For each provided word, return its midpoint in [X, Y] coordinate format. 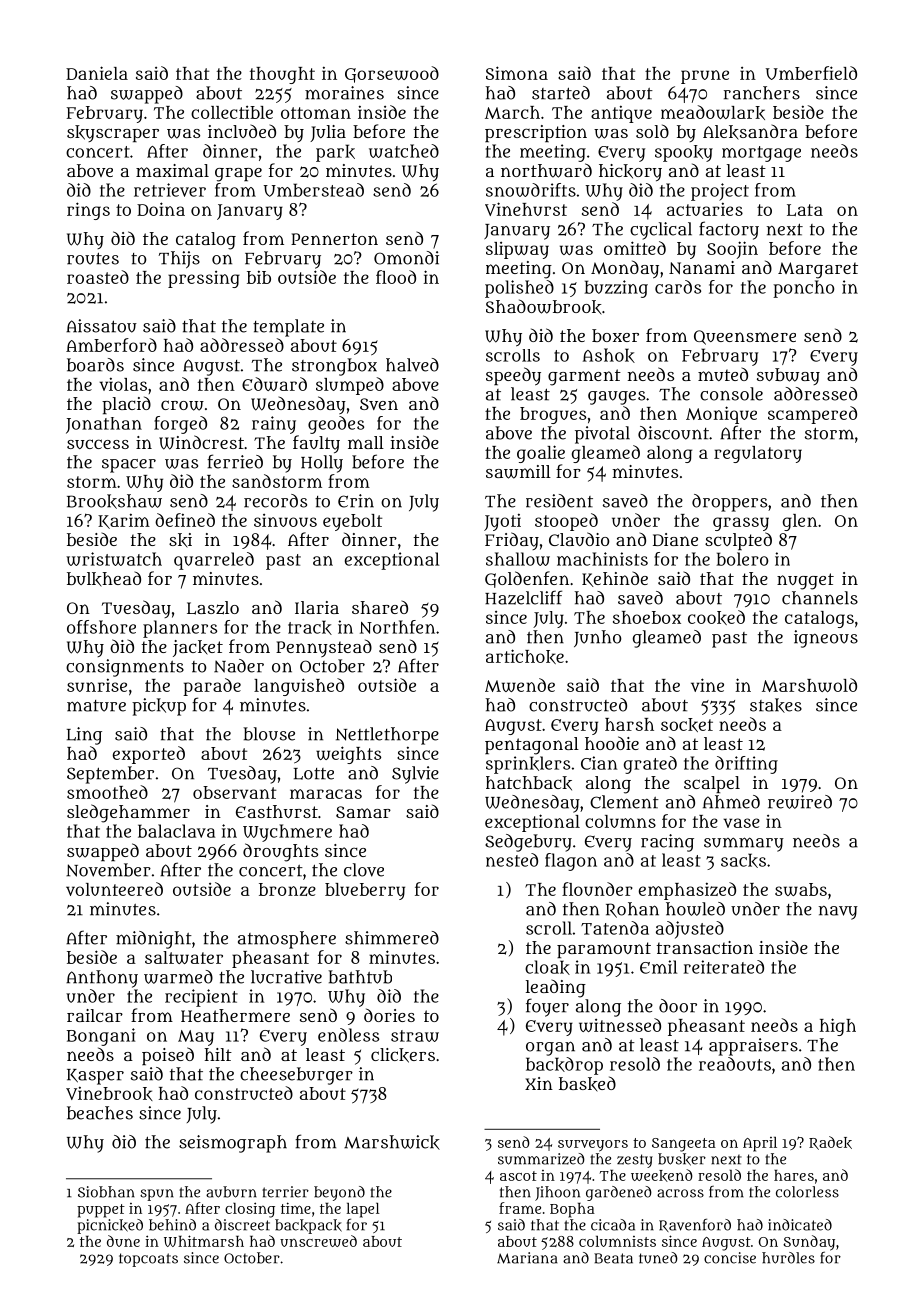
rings [88, 211]
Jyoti [502, 522]
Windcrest [201, 442]
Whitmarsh [204, 1241]
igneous [826, 639]
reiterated [724, 967]
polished [519, 289]
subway [788, 376]
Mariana [527, 1258]
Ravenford [695, 1225]
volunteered [114, 889]
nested [512, 860]
